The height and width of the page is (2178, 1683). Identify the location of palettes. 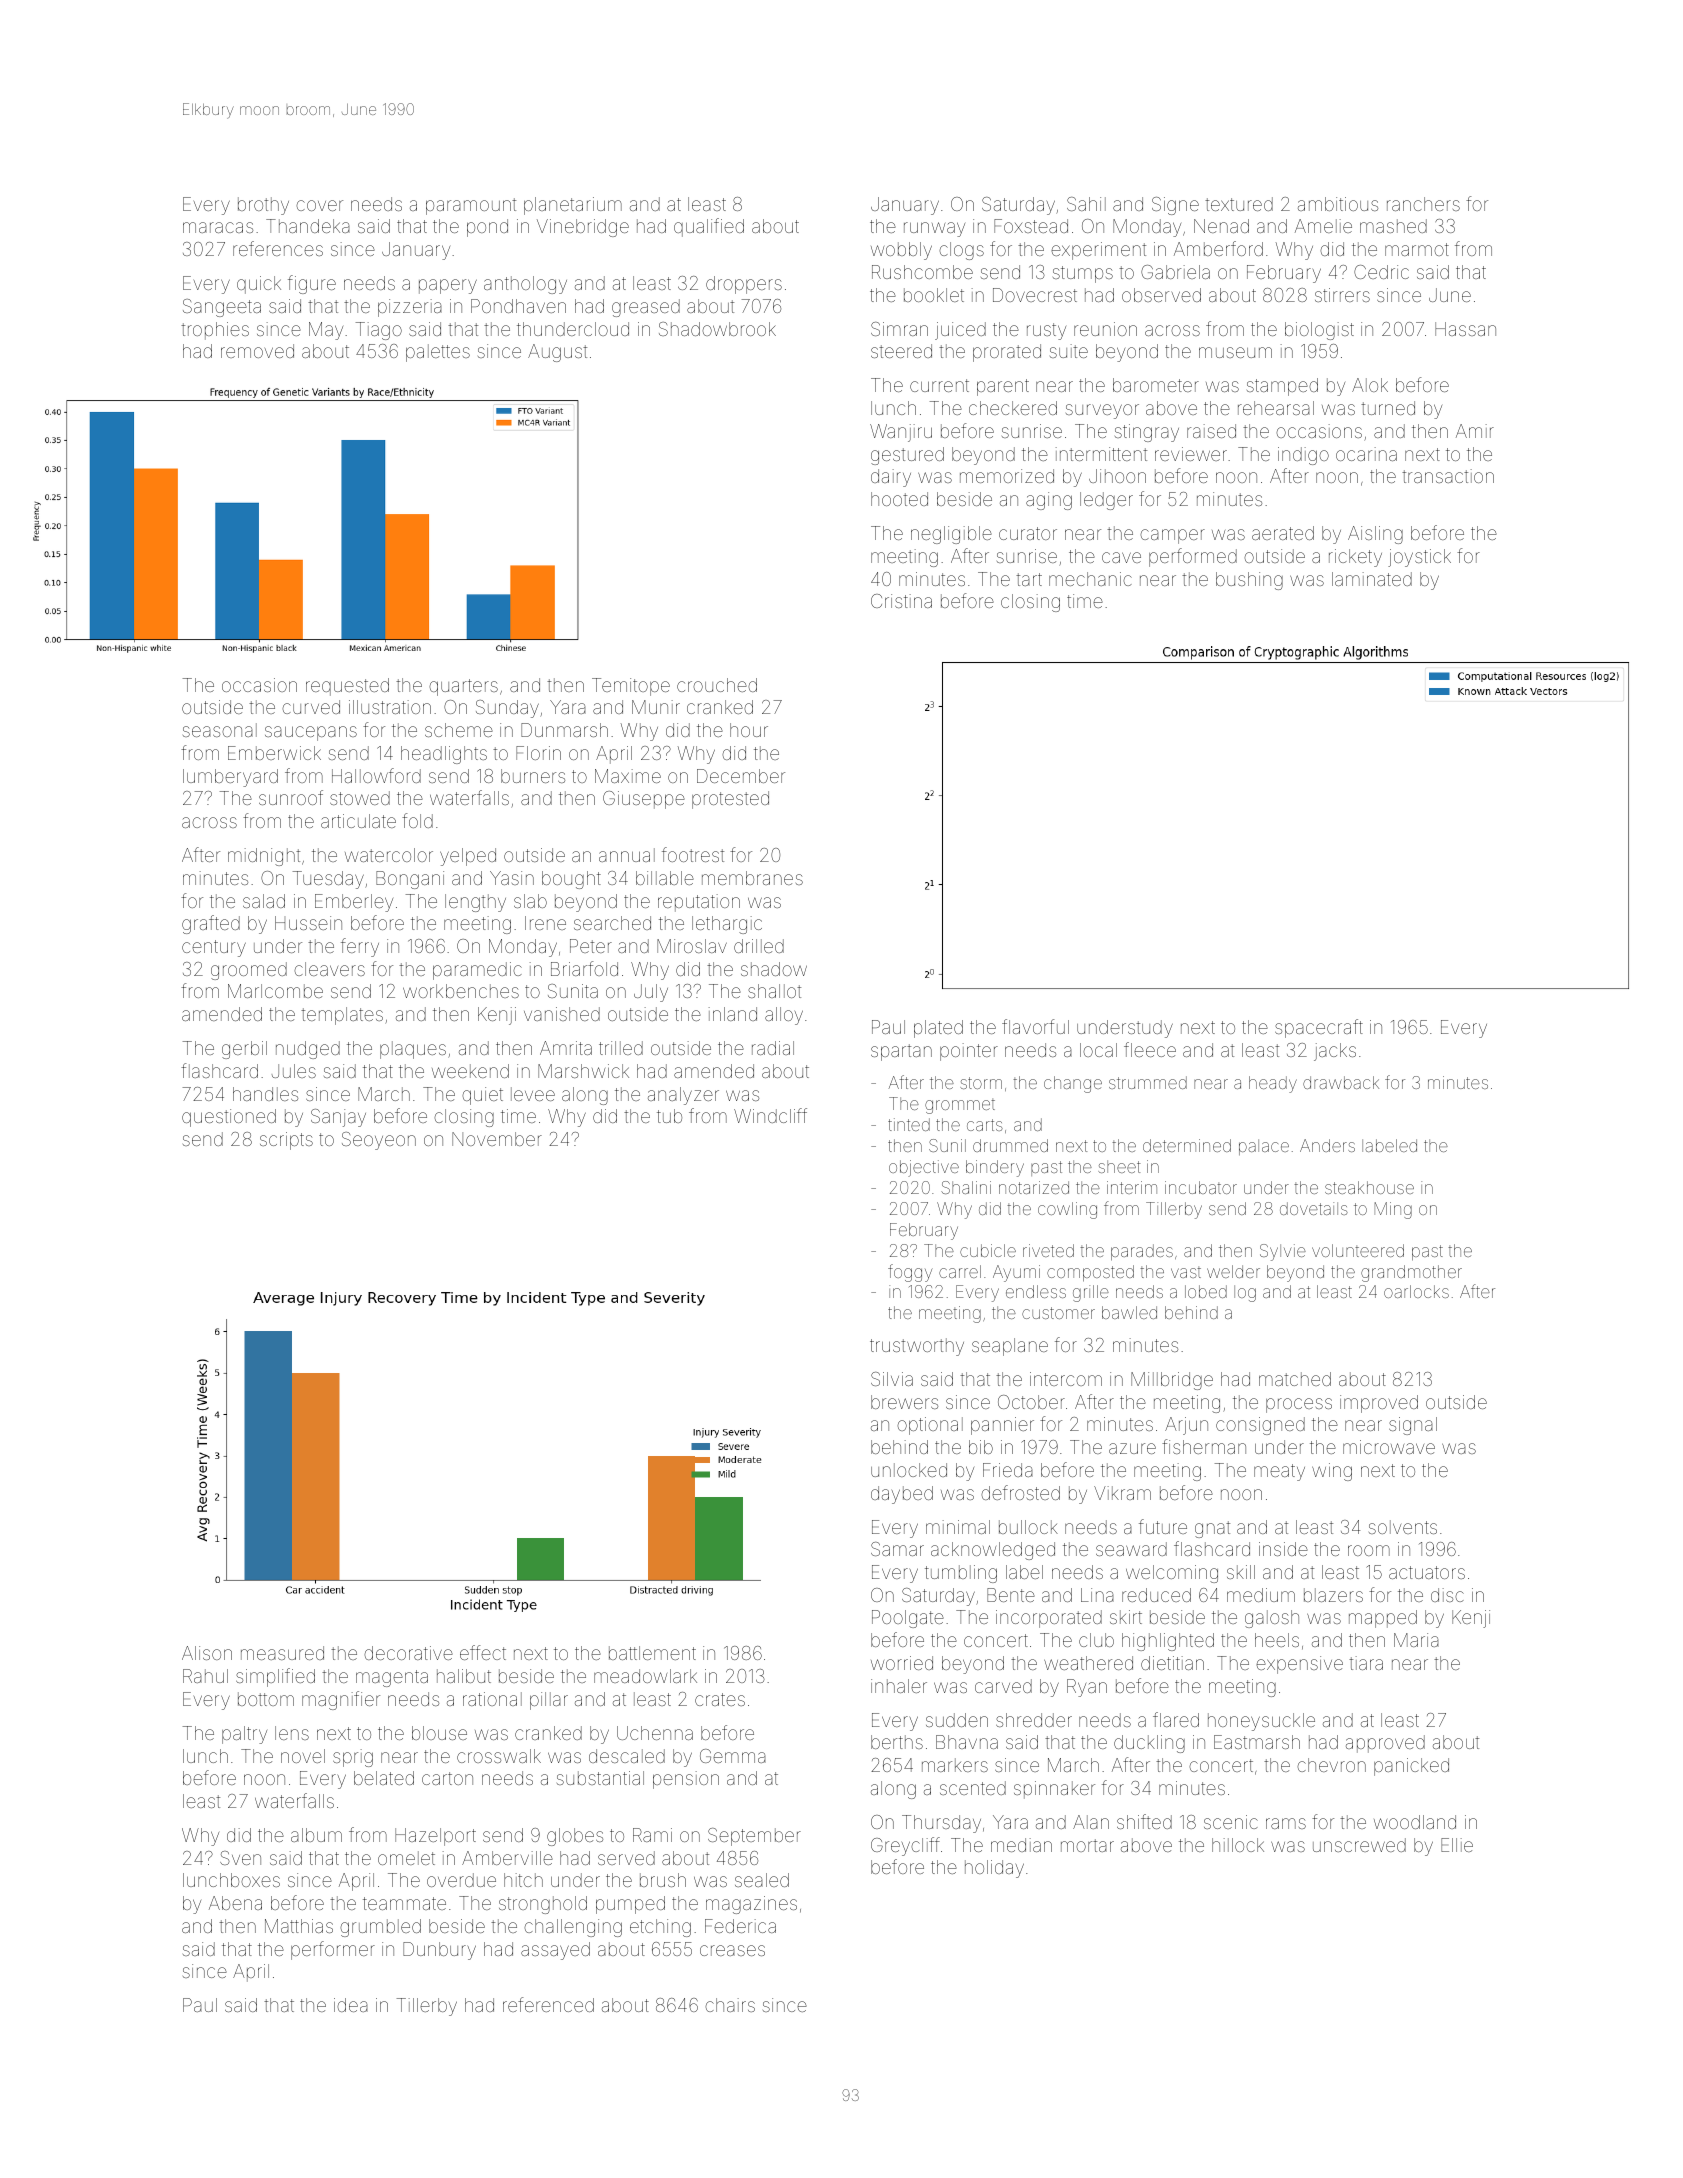
(438, 353).
